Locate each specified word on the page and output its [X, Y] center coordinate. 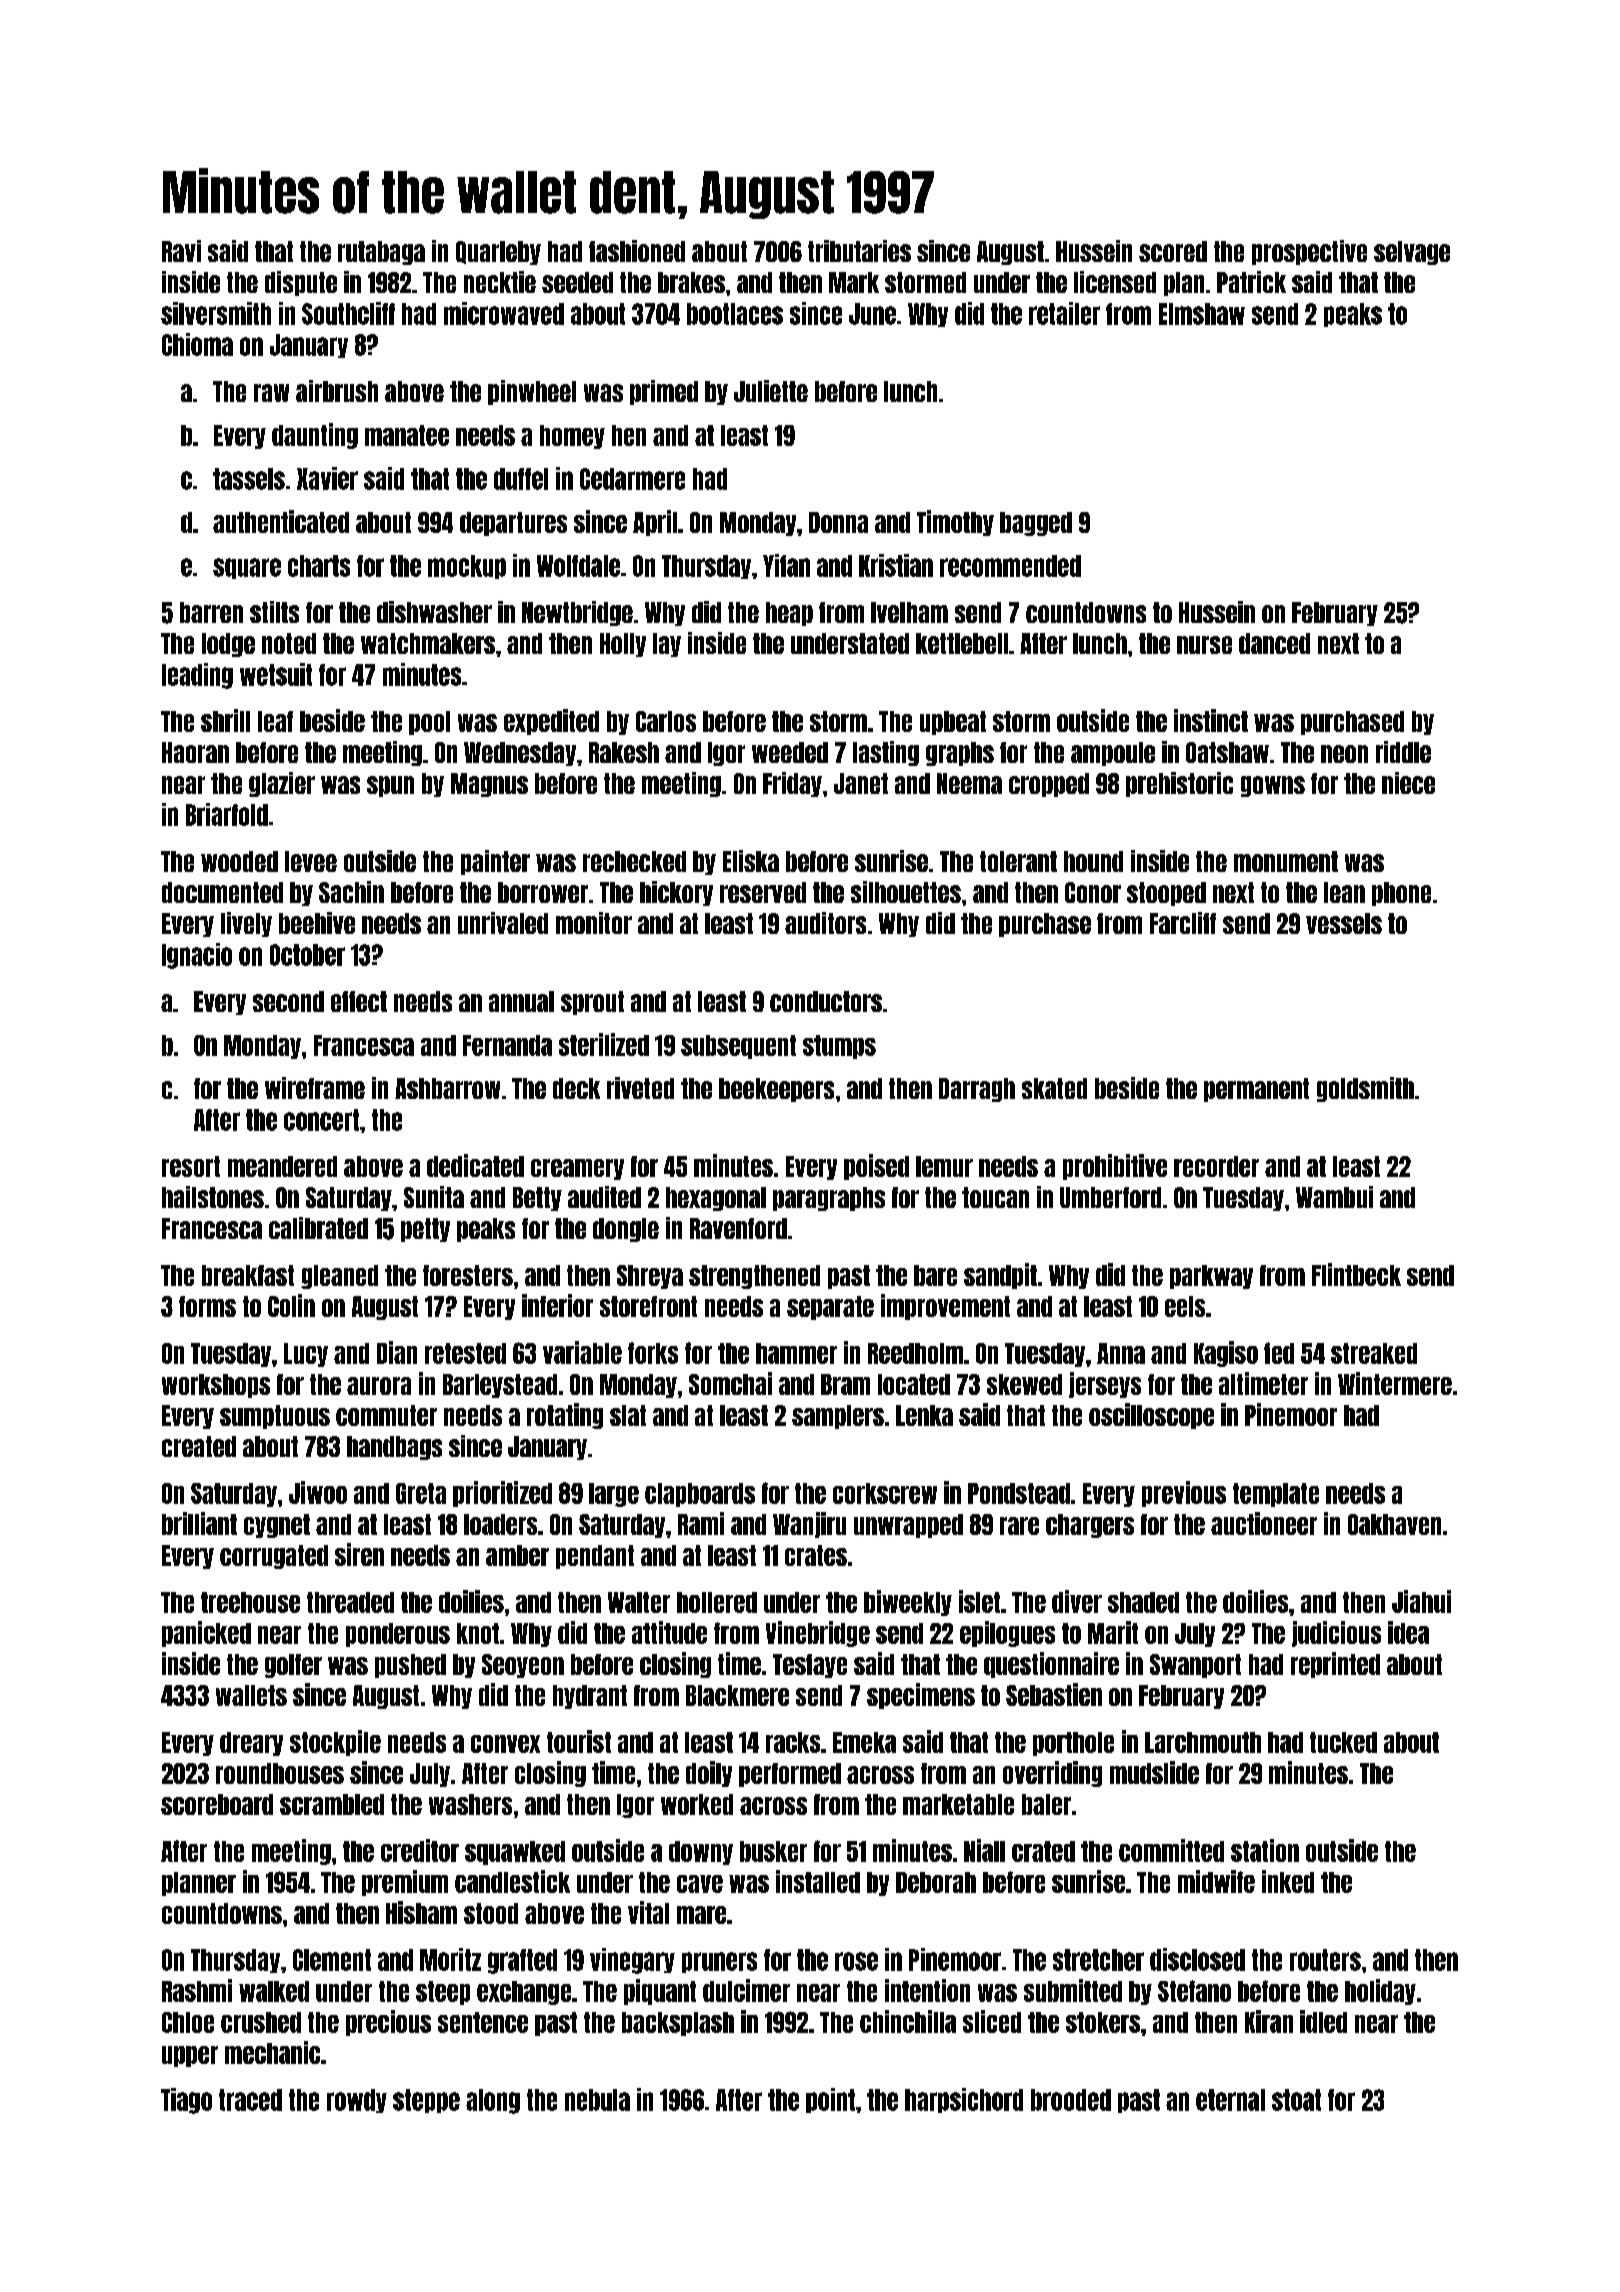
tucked [1343, 1742]
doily [709, 1774]
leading [197, 676]
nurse [1204, 645]
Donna [838, 522]
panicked [206, 1634]
